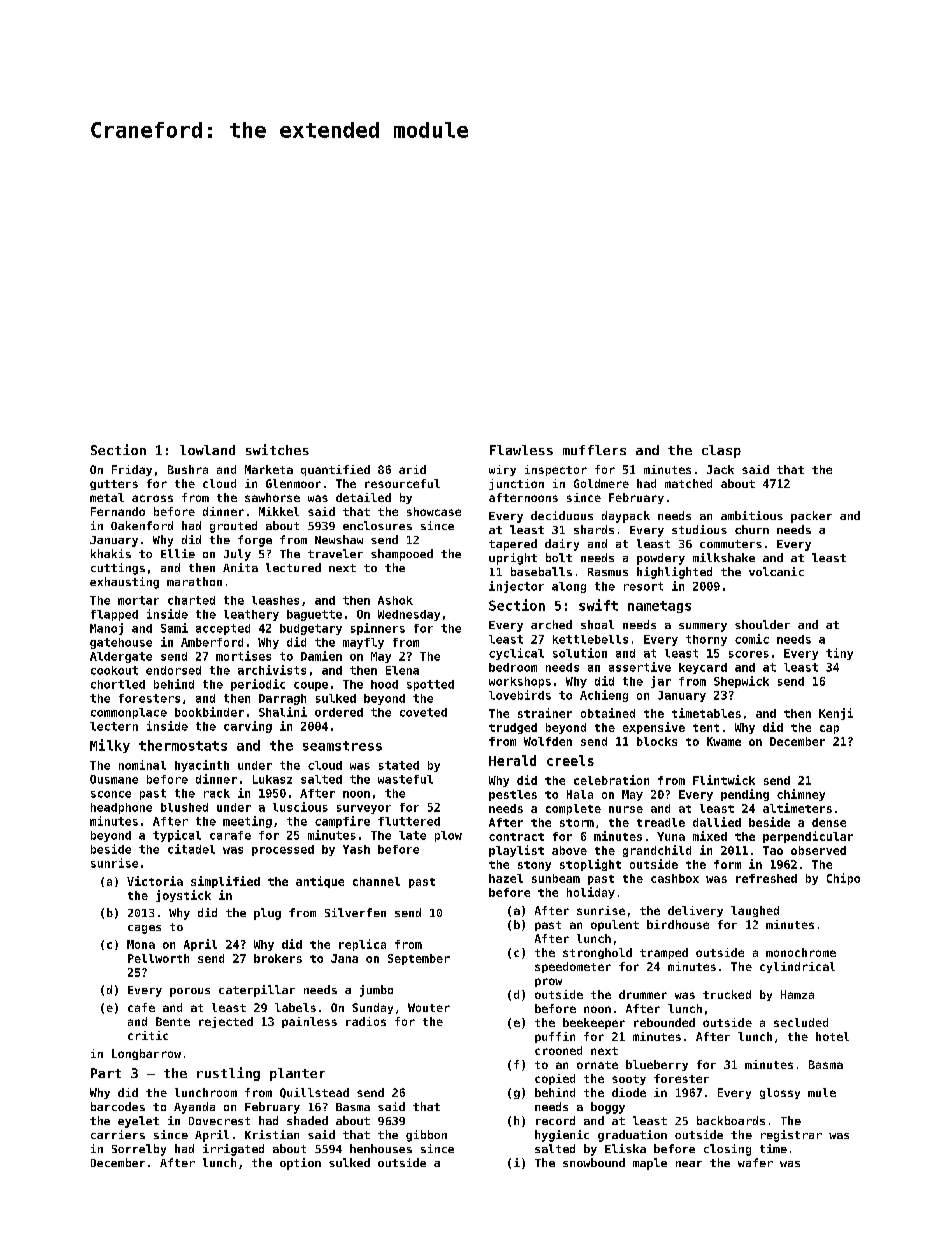 Image resolution: width=952 pixels, height=1233 pixels. I want to click on switches, so click(277, 449).
